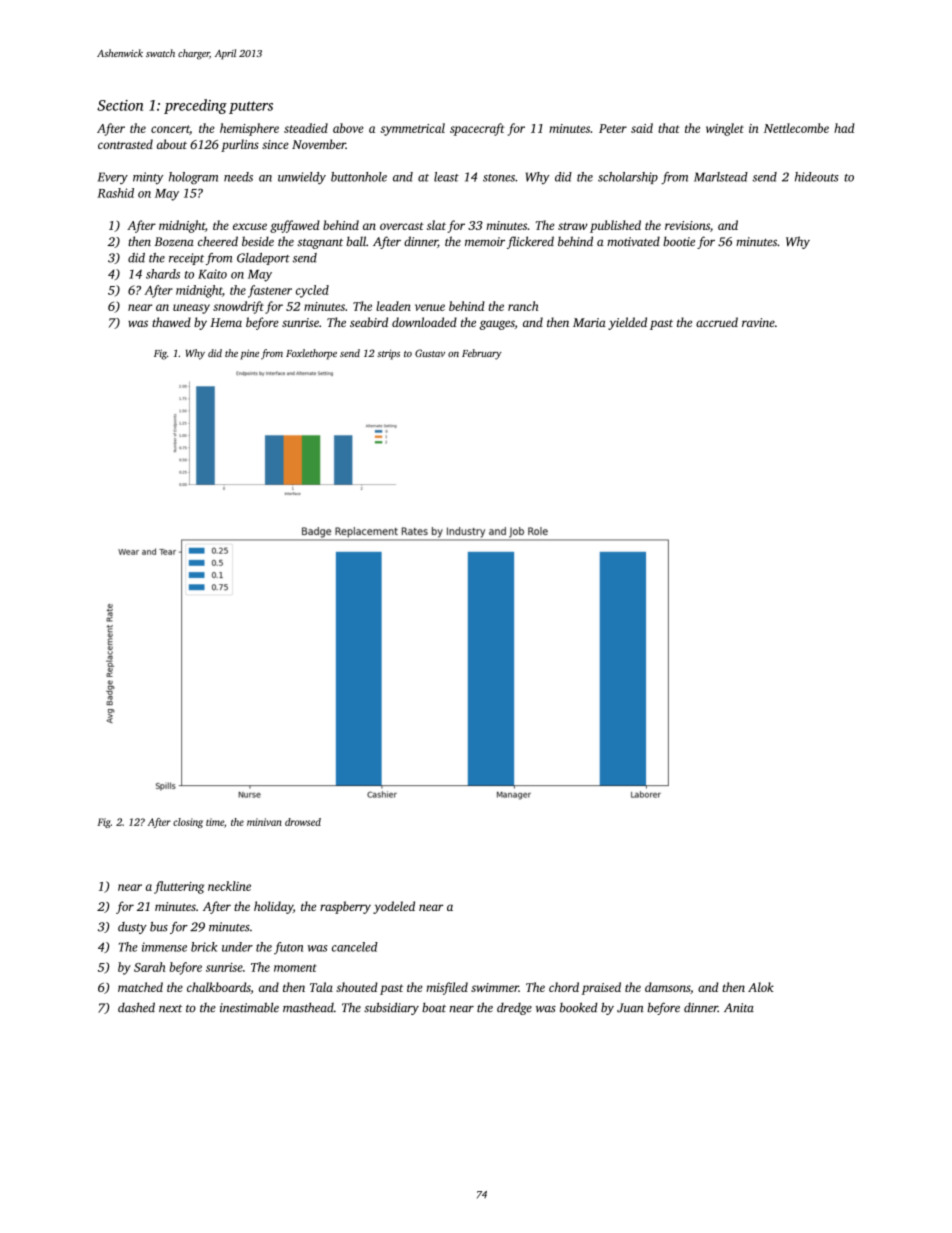 The height and width of the screenshot is (1233, 952). What do you see at coordinates (627, 323) in the screenshot?
I see `yielded` at bounding box center [627, 323].
